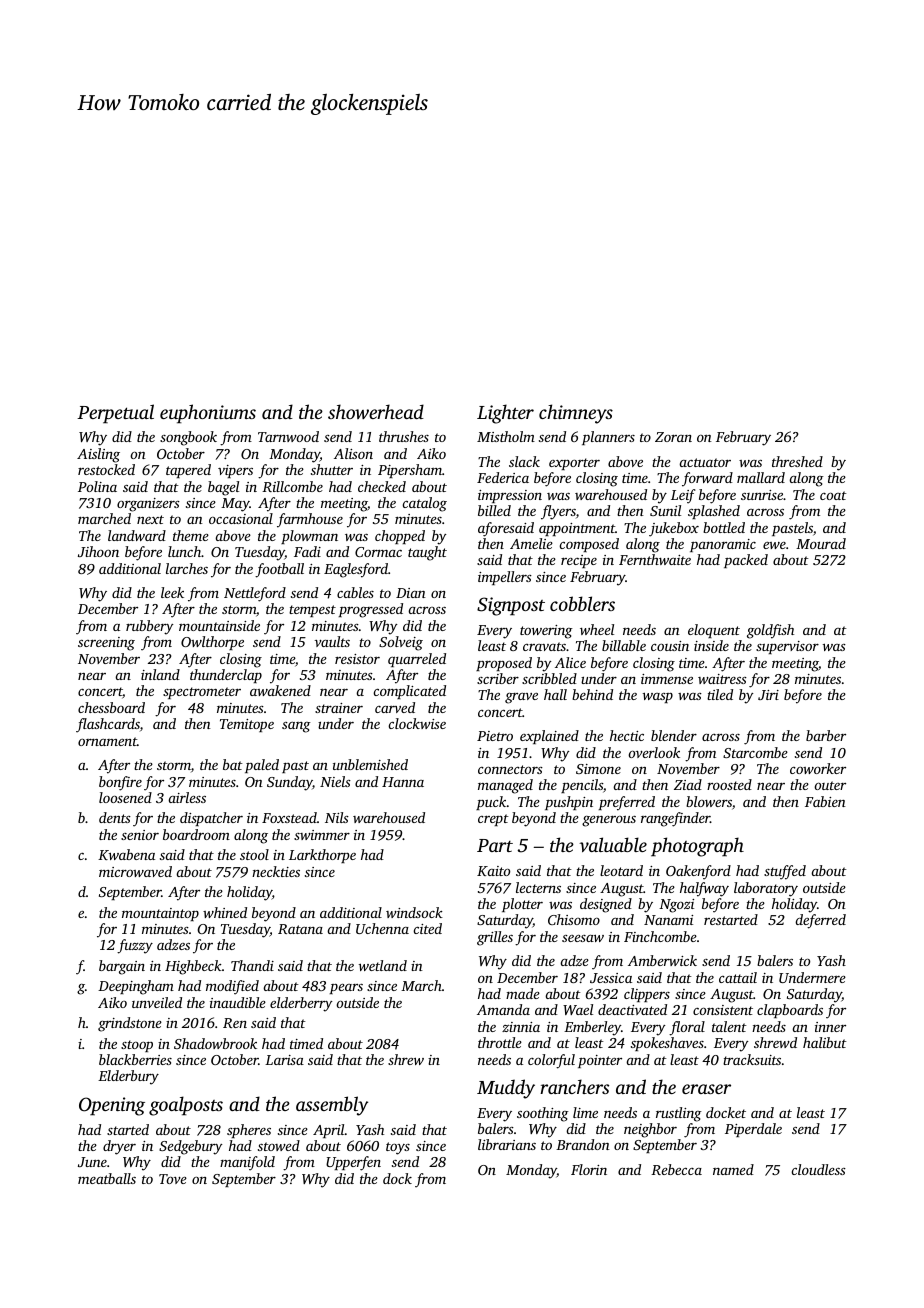 The height and width of the image is (1308, 924). I want to click on Leif, so click(683, 496).
